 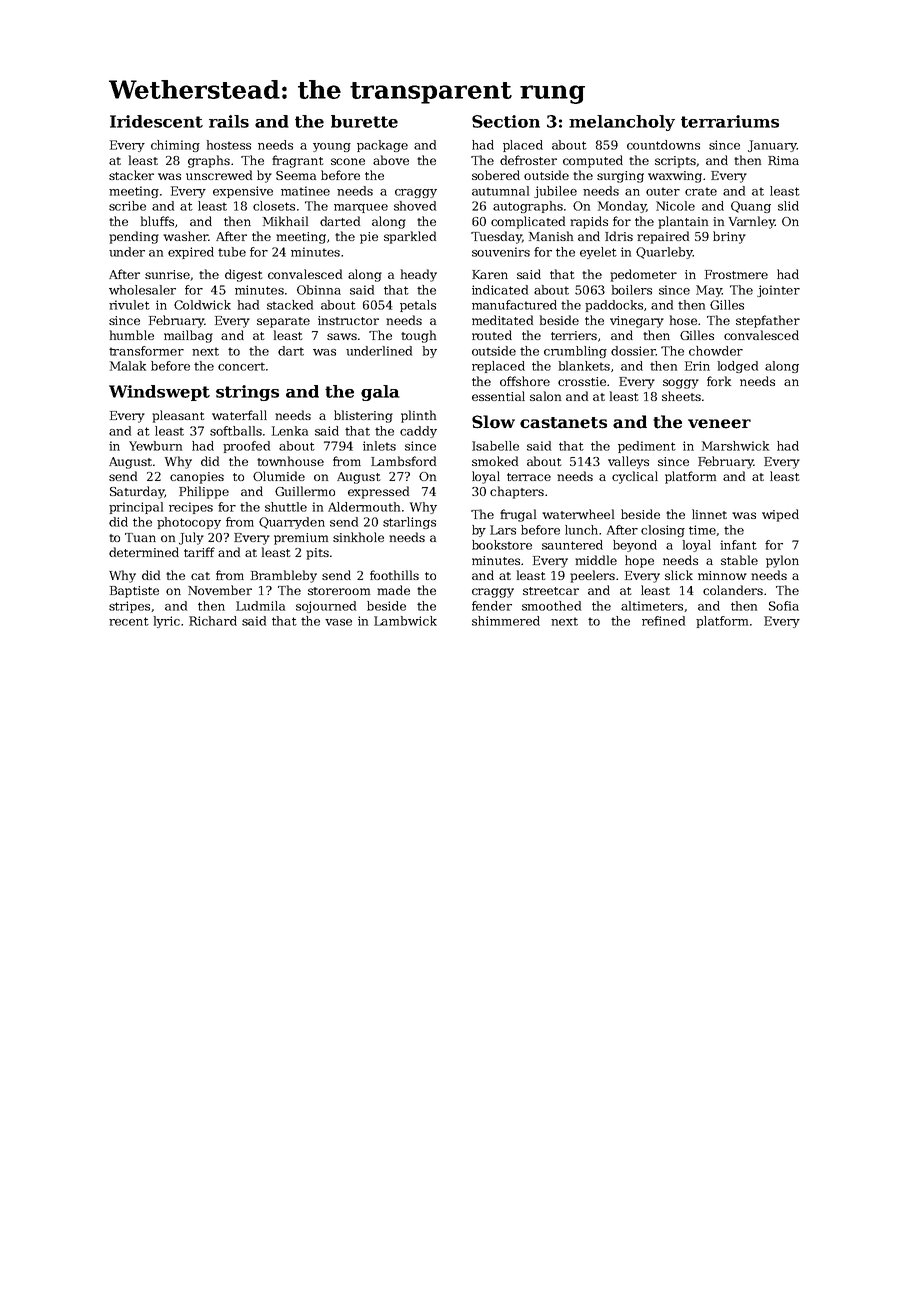 What do you see at coordinates (647, 447) in the page?
I see `pediment` at bounding box center [647, 447].
